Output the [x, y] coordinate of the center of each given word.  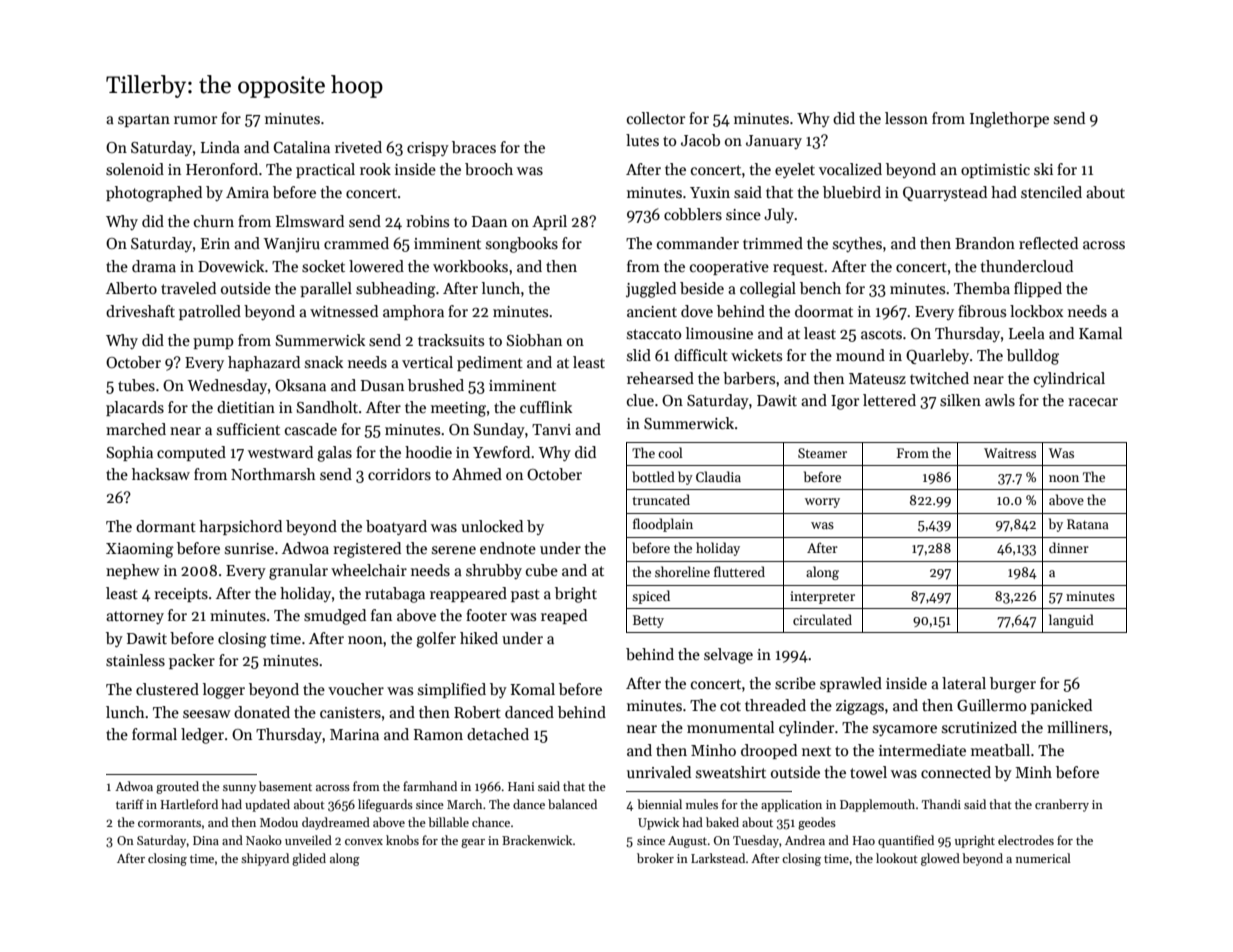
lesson [906, 118]
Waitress [1010, 453]
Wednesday [227, 386]
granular [298, 572]
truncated [661, 499]
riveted [358, 147]
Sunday [499, 430]
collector [656, 118]
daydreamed [336, 823]
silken [960, 400]
